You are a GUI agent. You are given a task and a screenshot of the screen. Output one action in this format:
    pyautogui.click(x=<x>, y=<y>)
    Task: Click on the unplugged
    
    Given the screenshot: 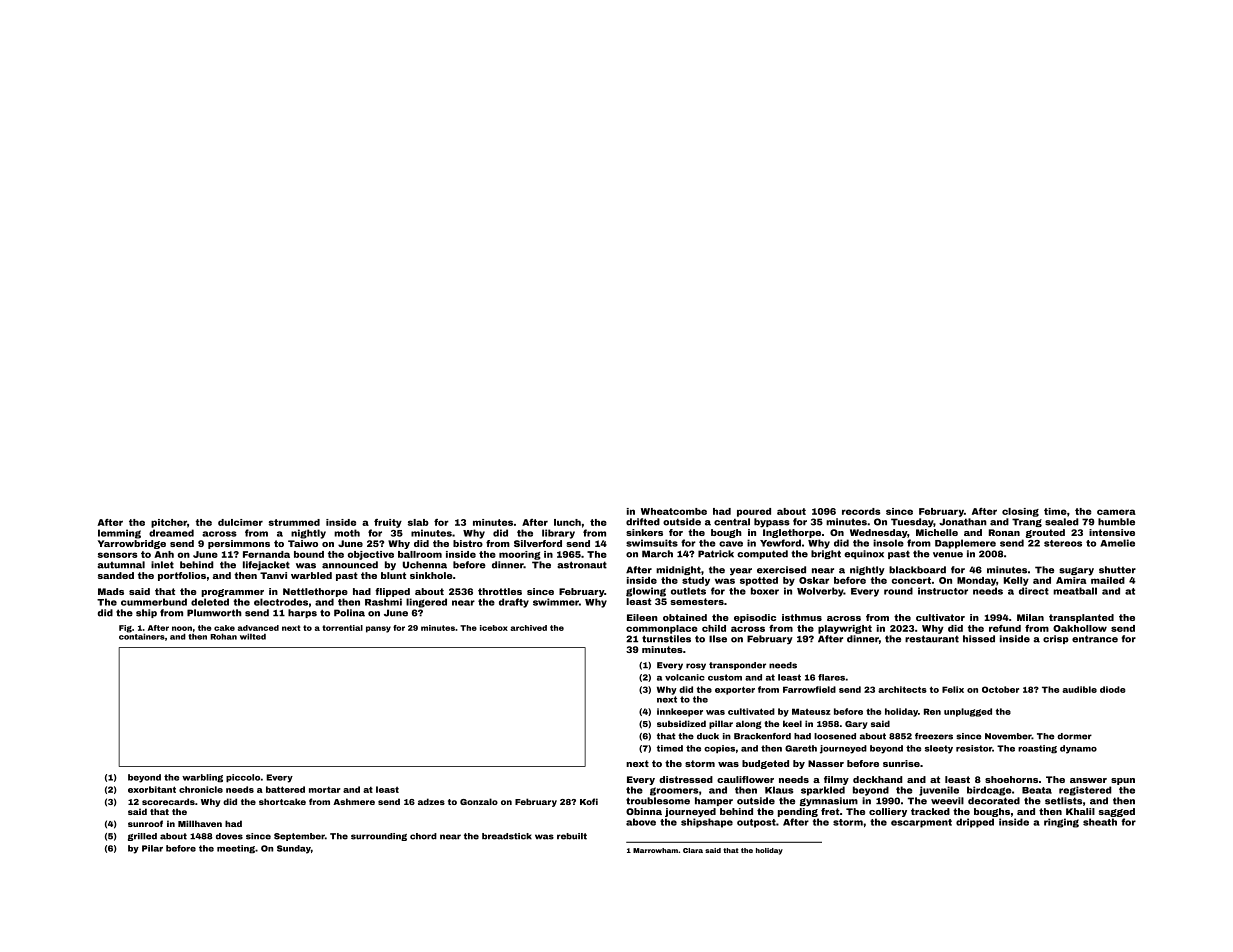 What is the action you would take?
    pyautogui.click(x=968, y=712)
